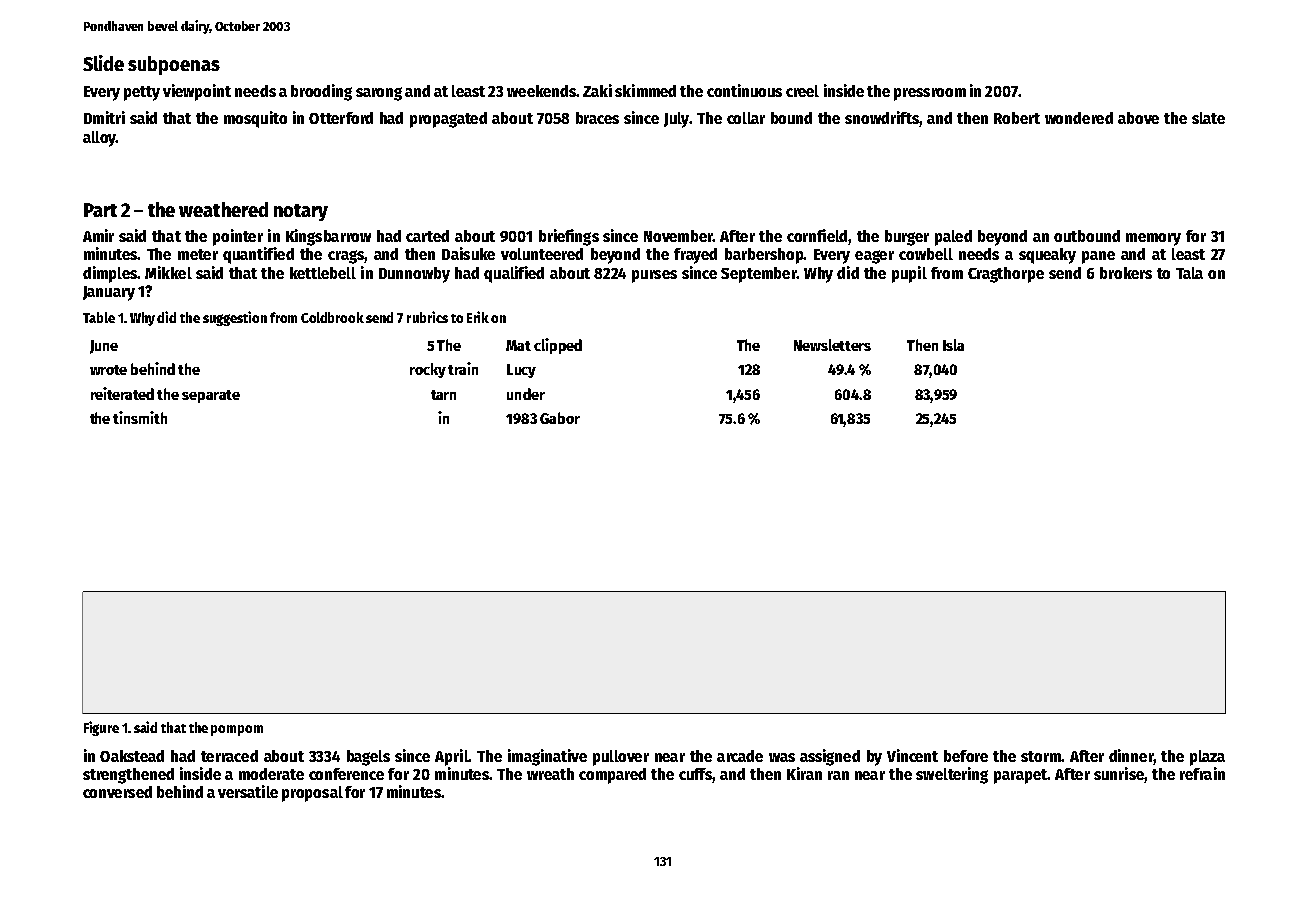 The width and height of the document is (1308, 924). I want to click on conversed, so click(117, 792).
